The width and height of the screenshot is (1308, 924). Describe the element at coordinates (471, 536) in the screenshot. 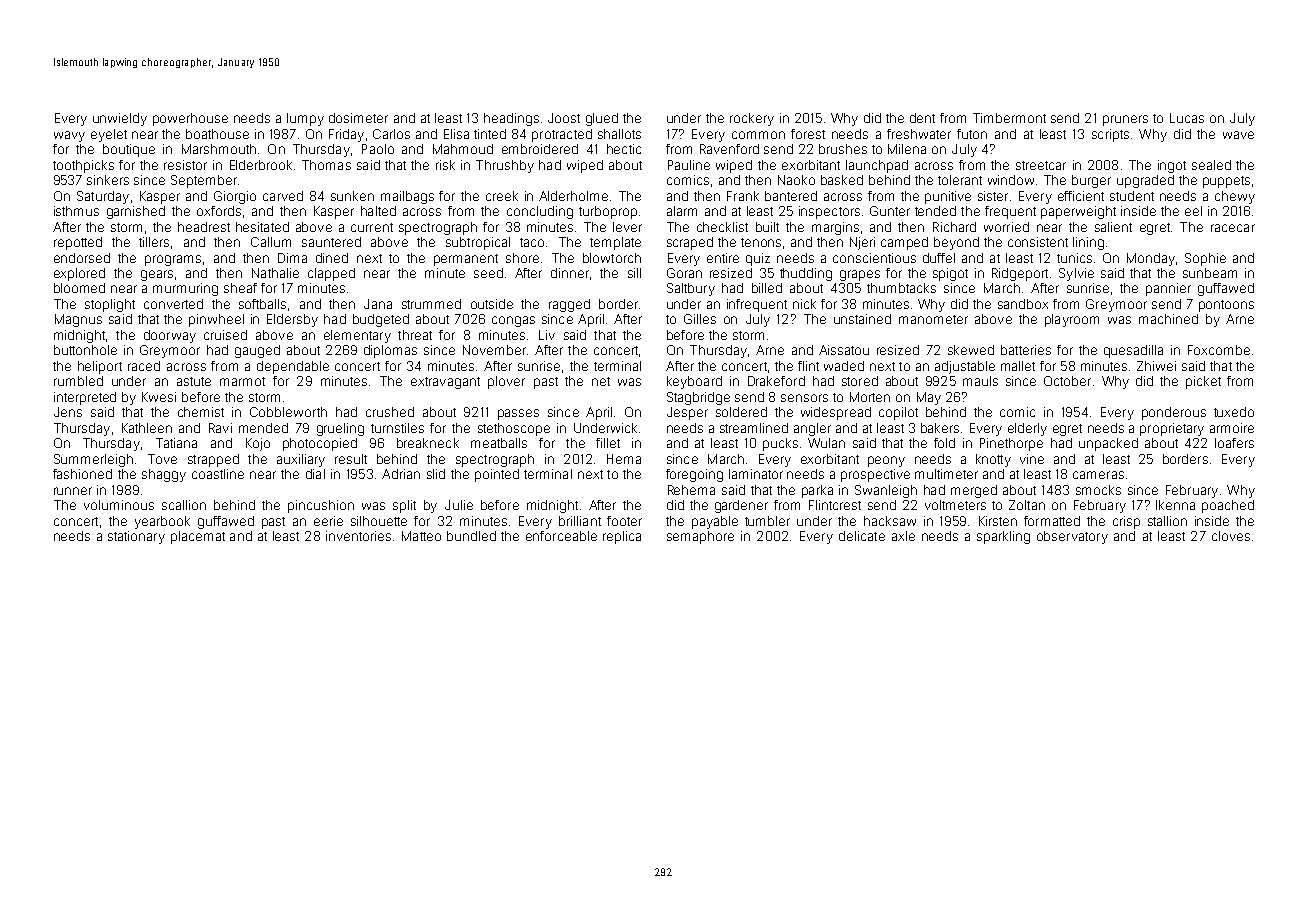

I see `bundled` at that location.
